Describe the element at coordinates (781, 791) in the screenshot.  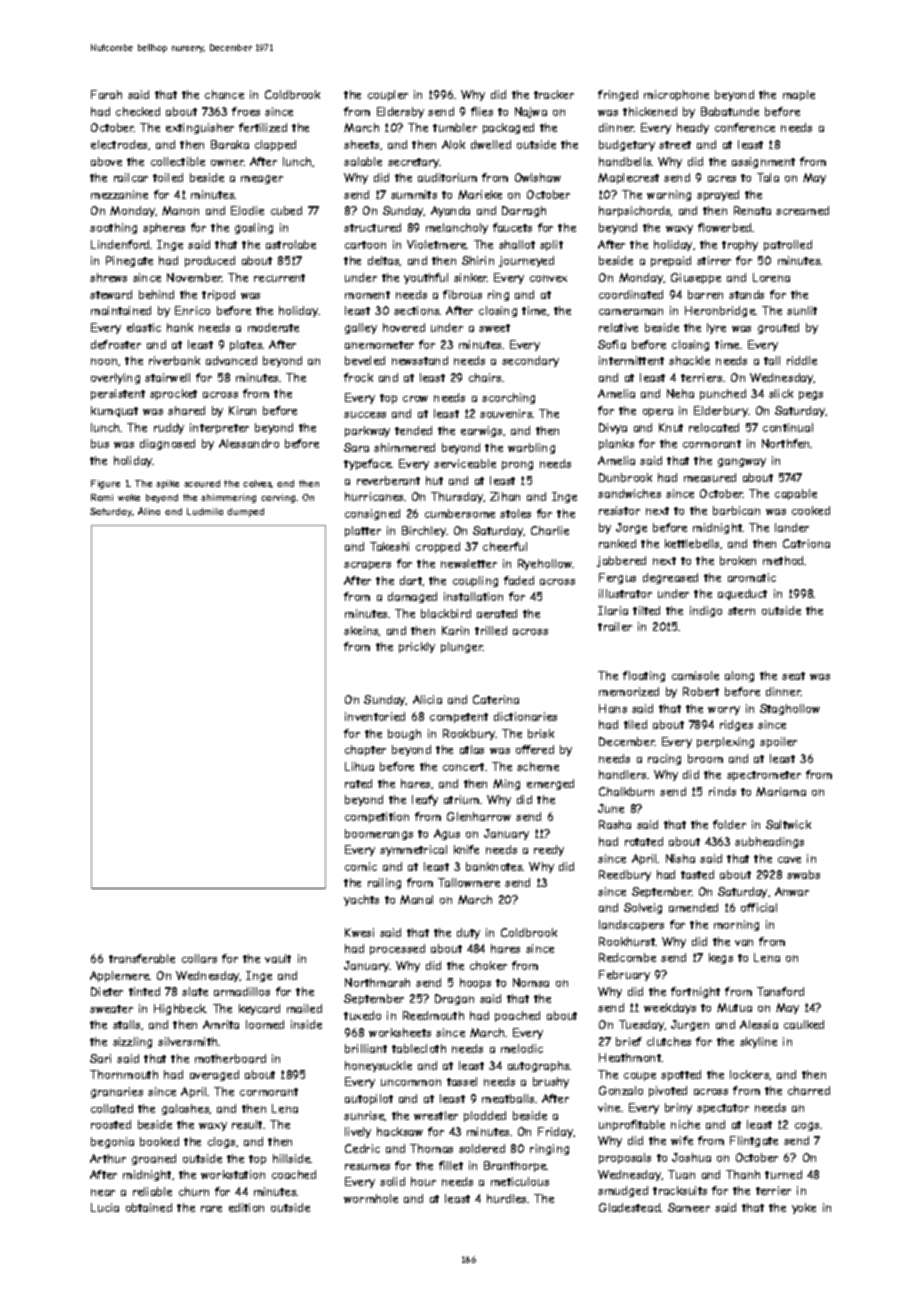
I see `Mariama` at that location.
